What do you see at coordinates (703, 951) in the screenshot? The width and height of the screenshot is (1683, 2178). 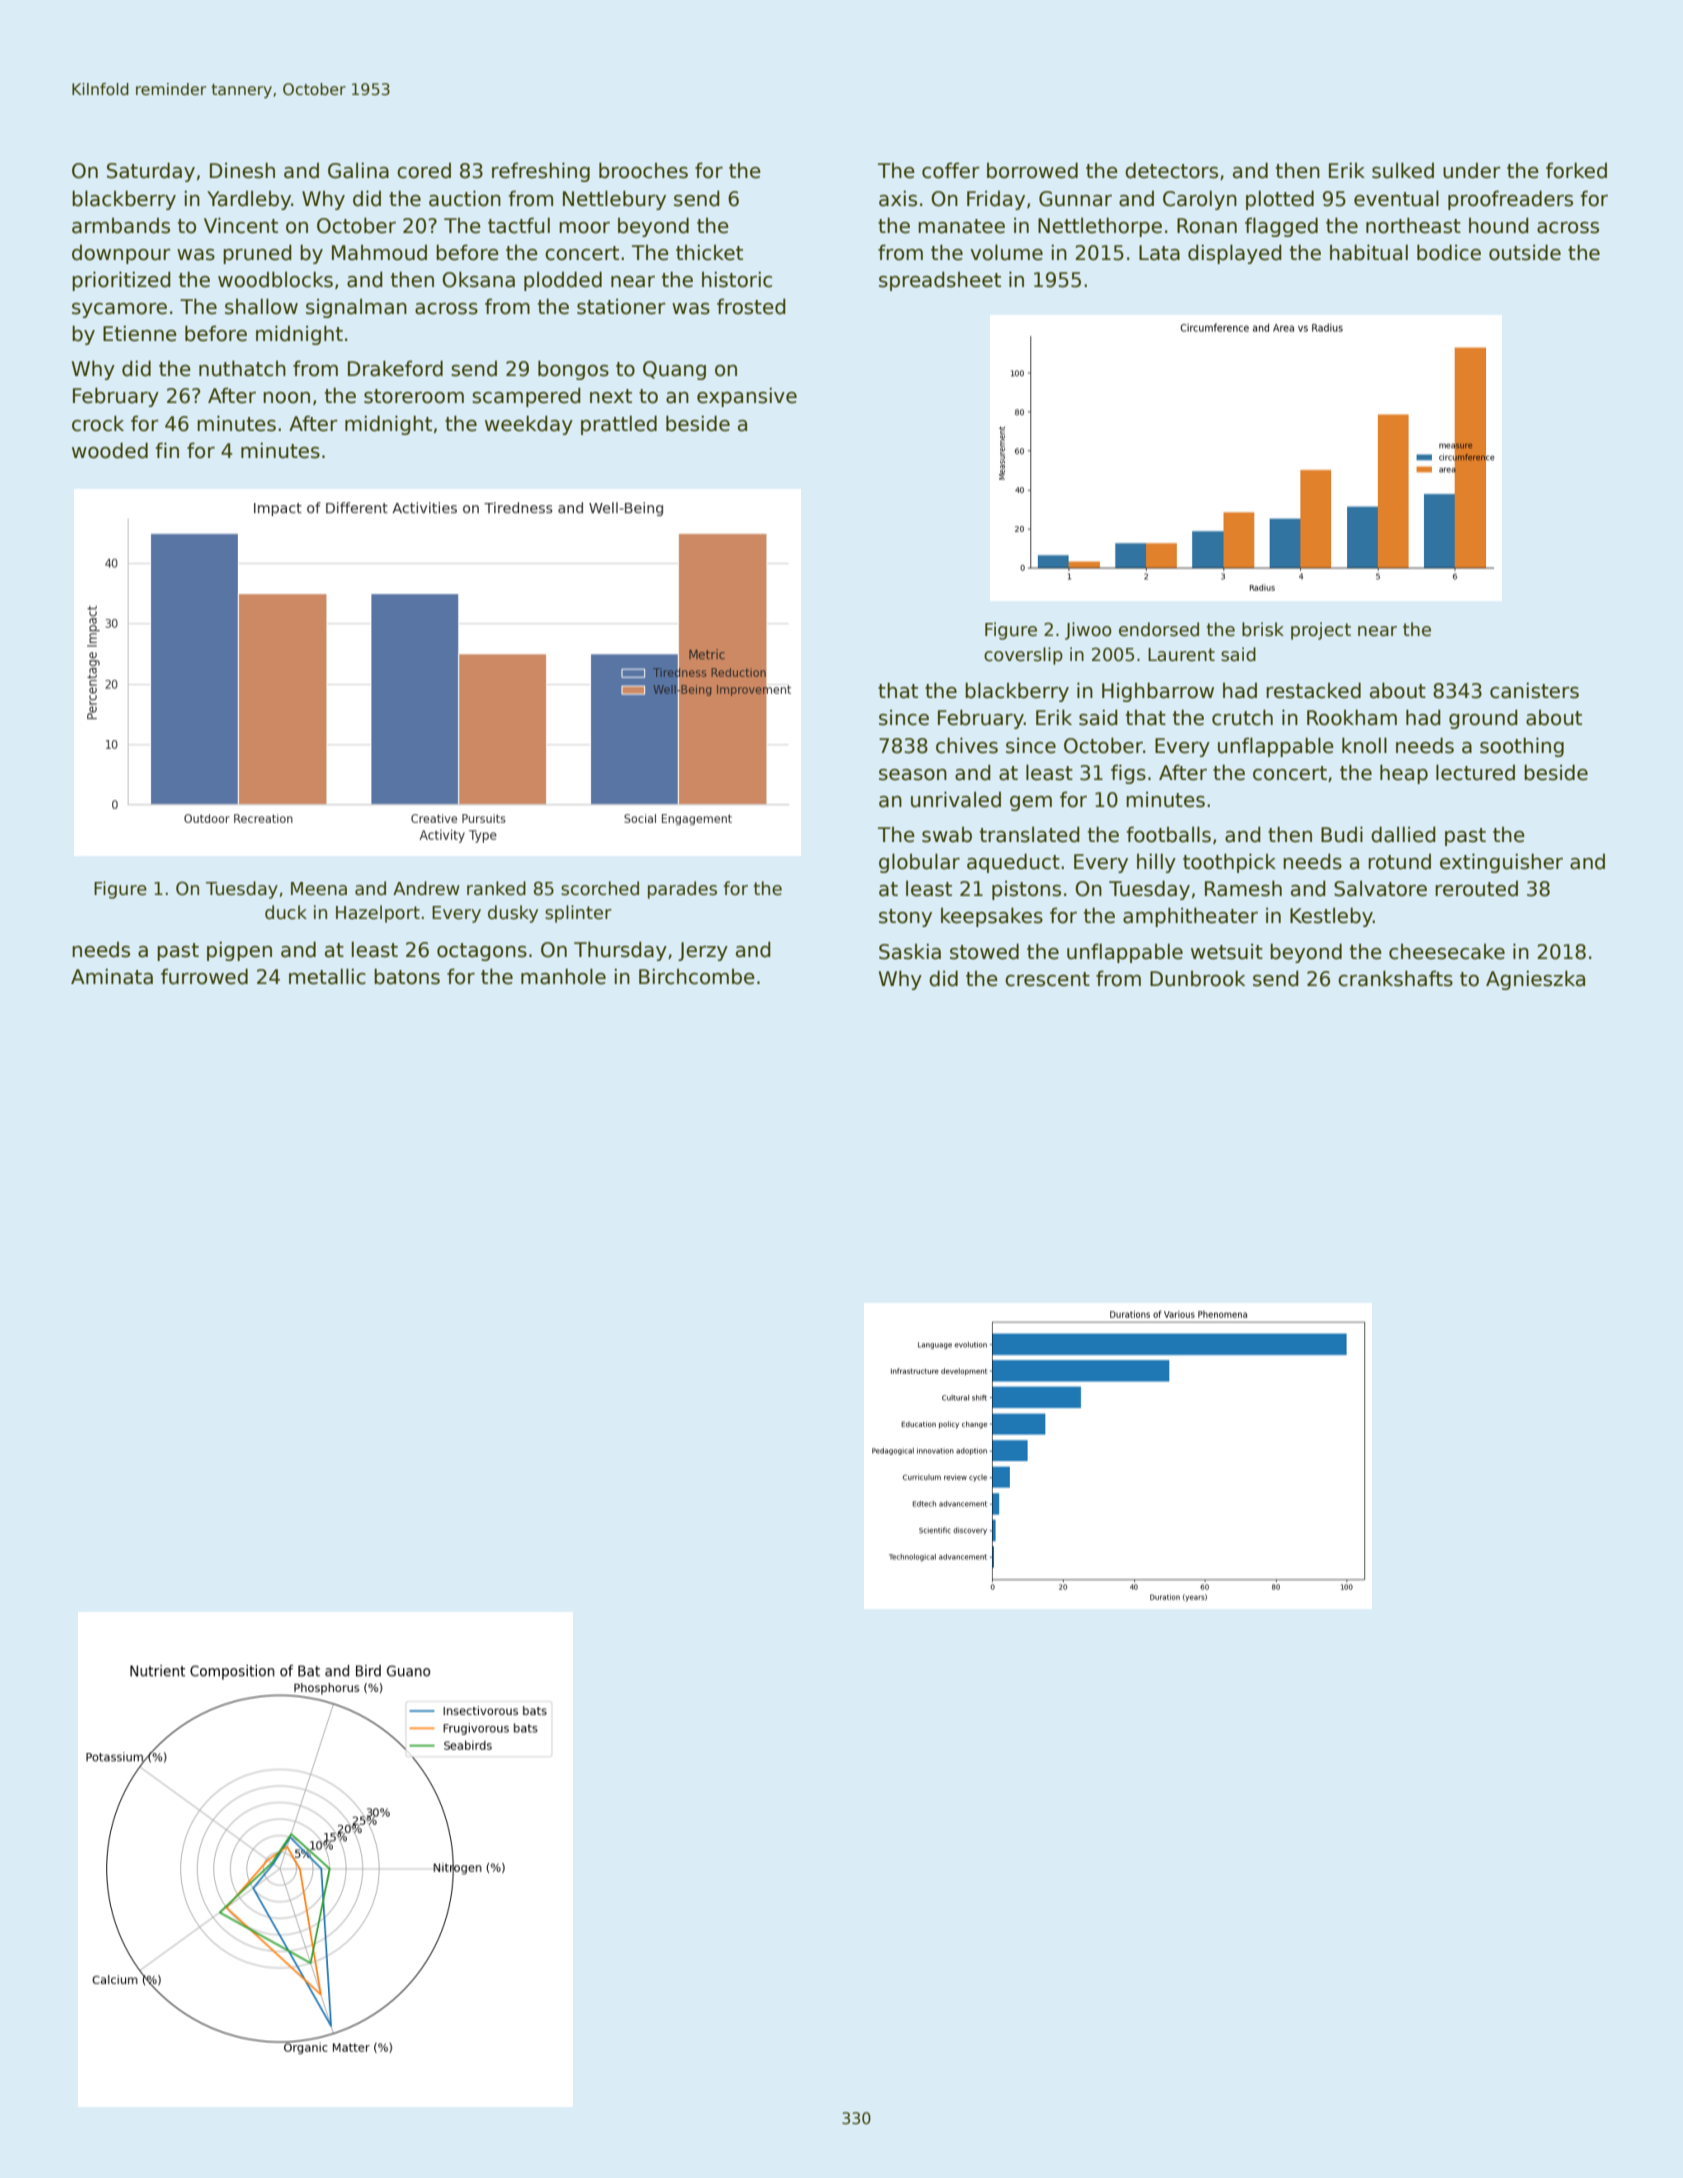 I see `Jerzy` at bounding box center [703, 951].
